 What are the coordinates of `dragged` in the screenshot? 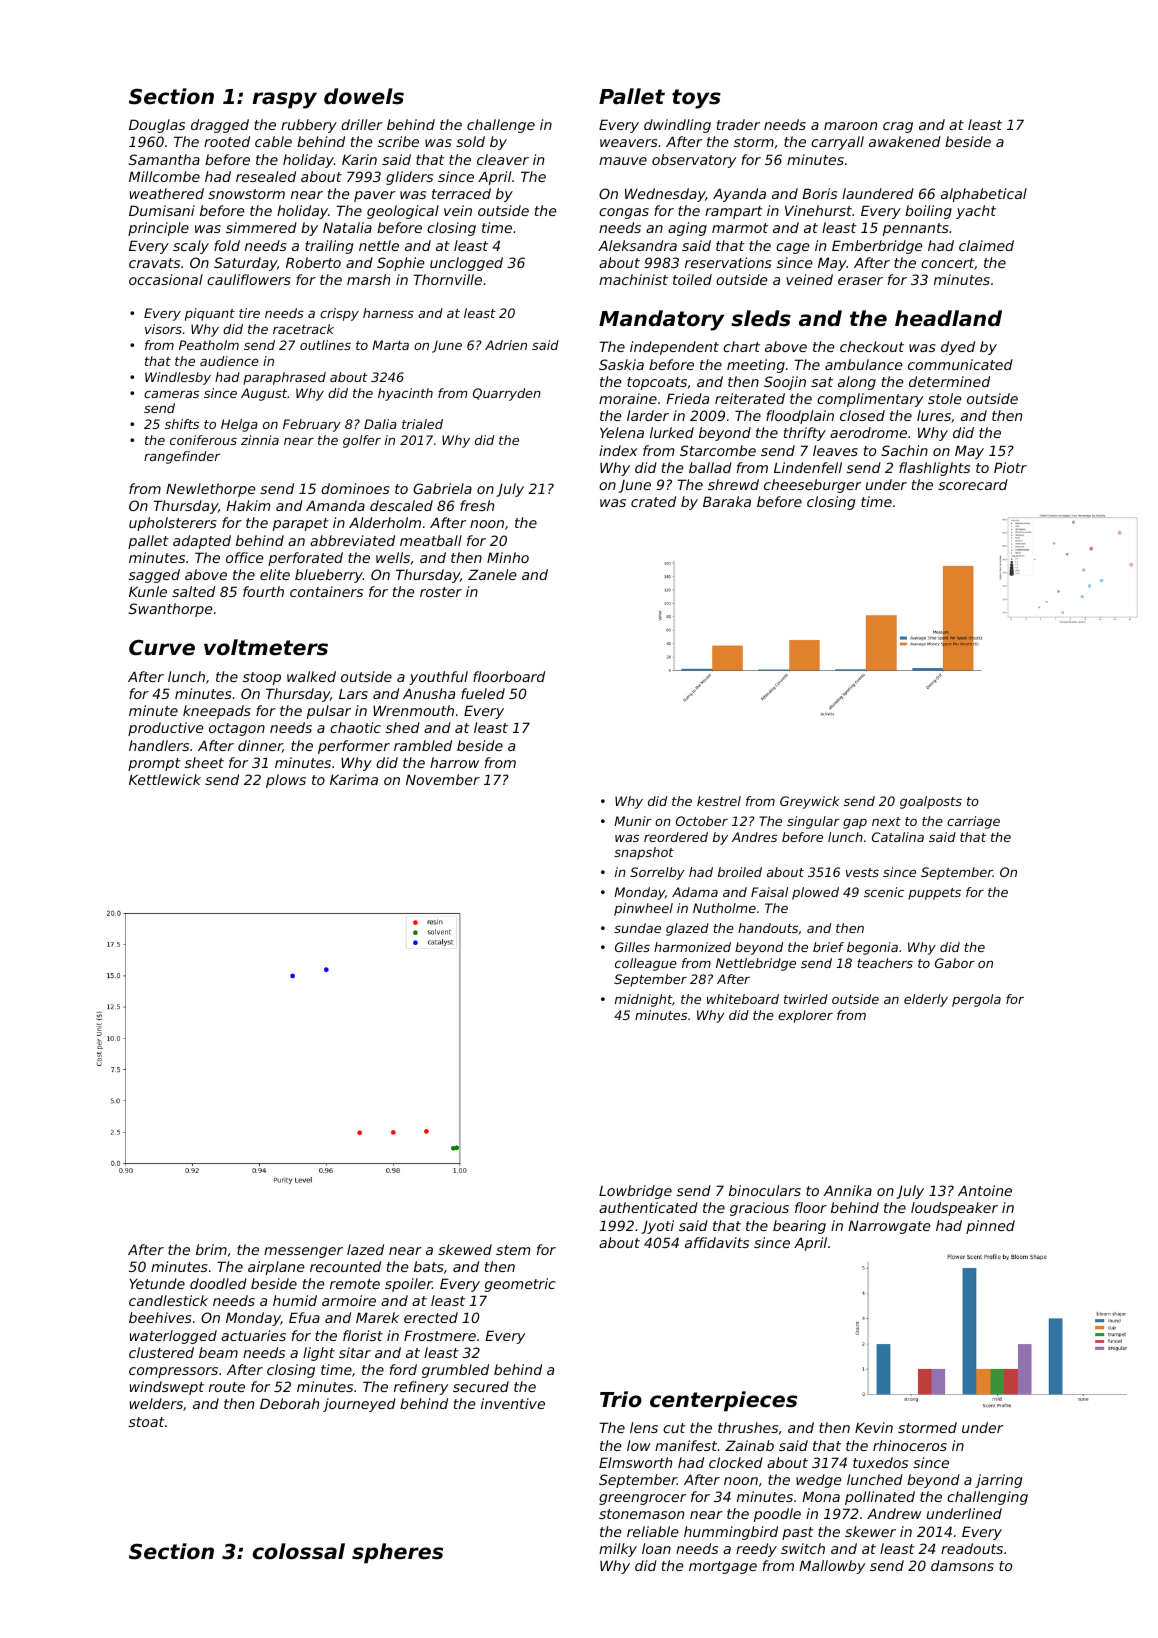 It's located at (220, 126).
